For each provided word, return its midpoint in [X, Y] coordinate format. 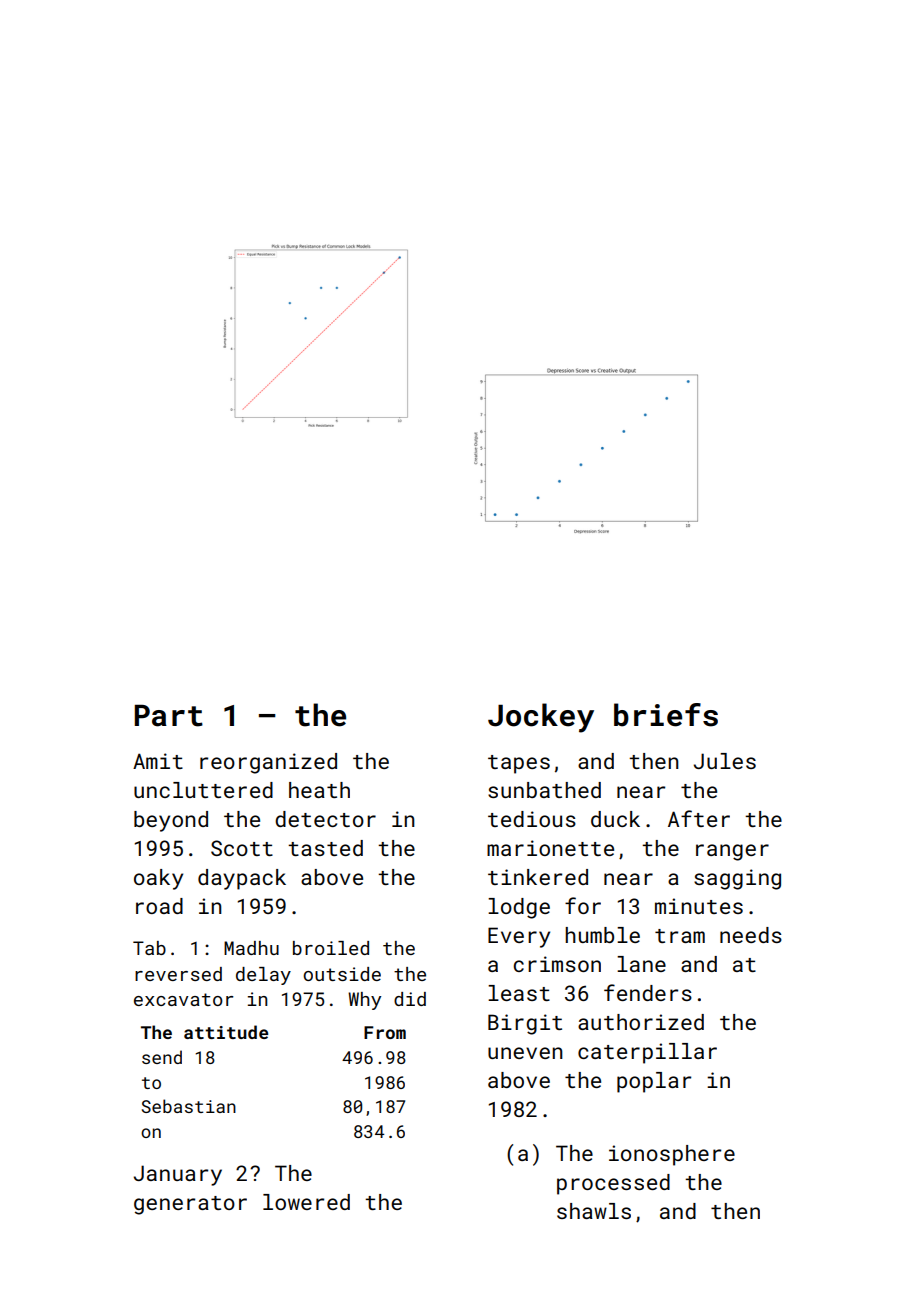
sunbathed [544, 790]
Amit [158, 761]
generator [190, 1205]
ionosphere [672, 1155]
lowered [306, 1202]
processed [613, 1184]
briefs [666, 715]
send [162, 1057]
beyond [171, 821]
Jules [725, 761]
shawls [594, 1211]
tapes [519, 764]
